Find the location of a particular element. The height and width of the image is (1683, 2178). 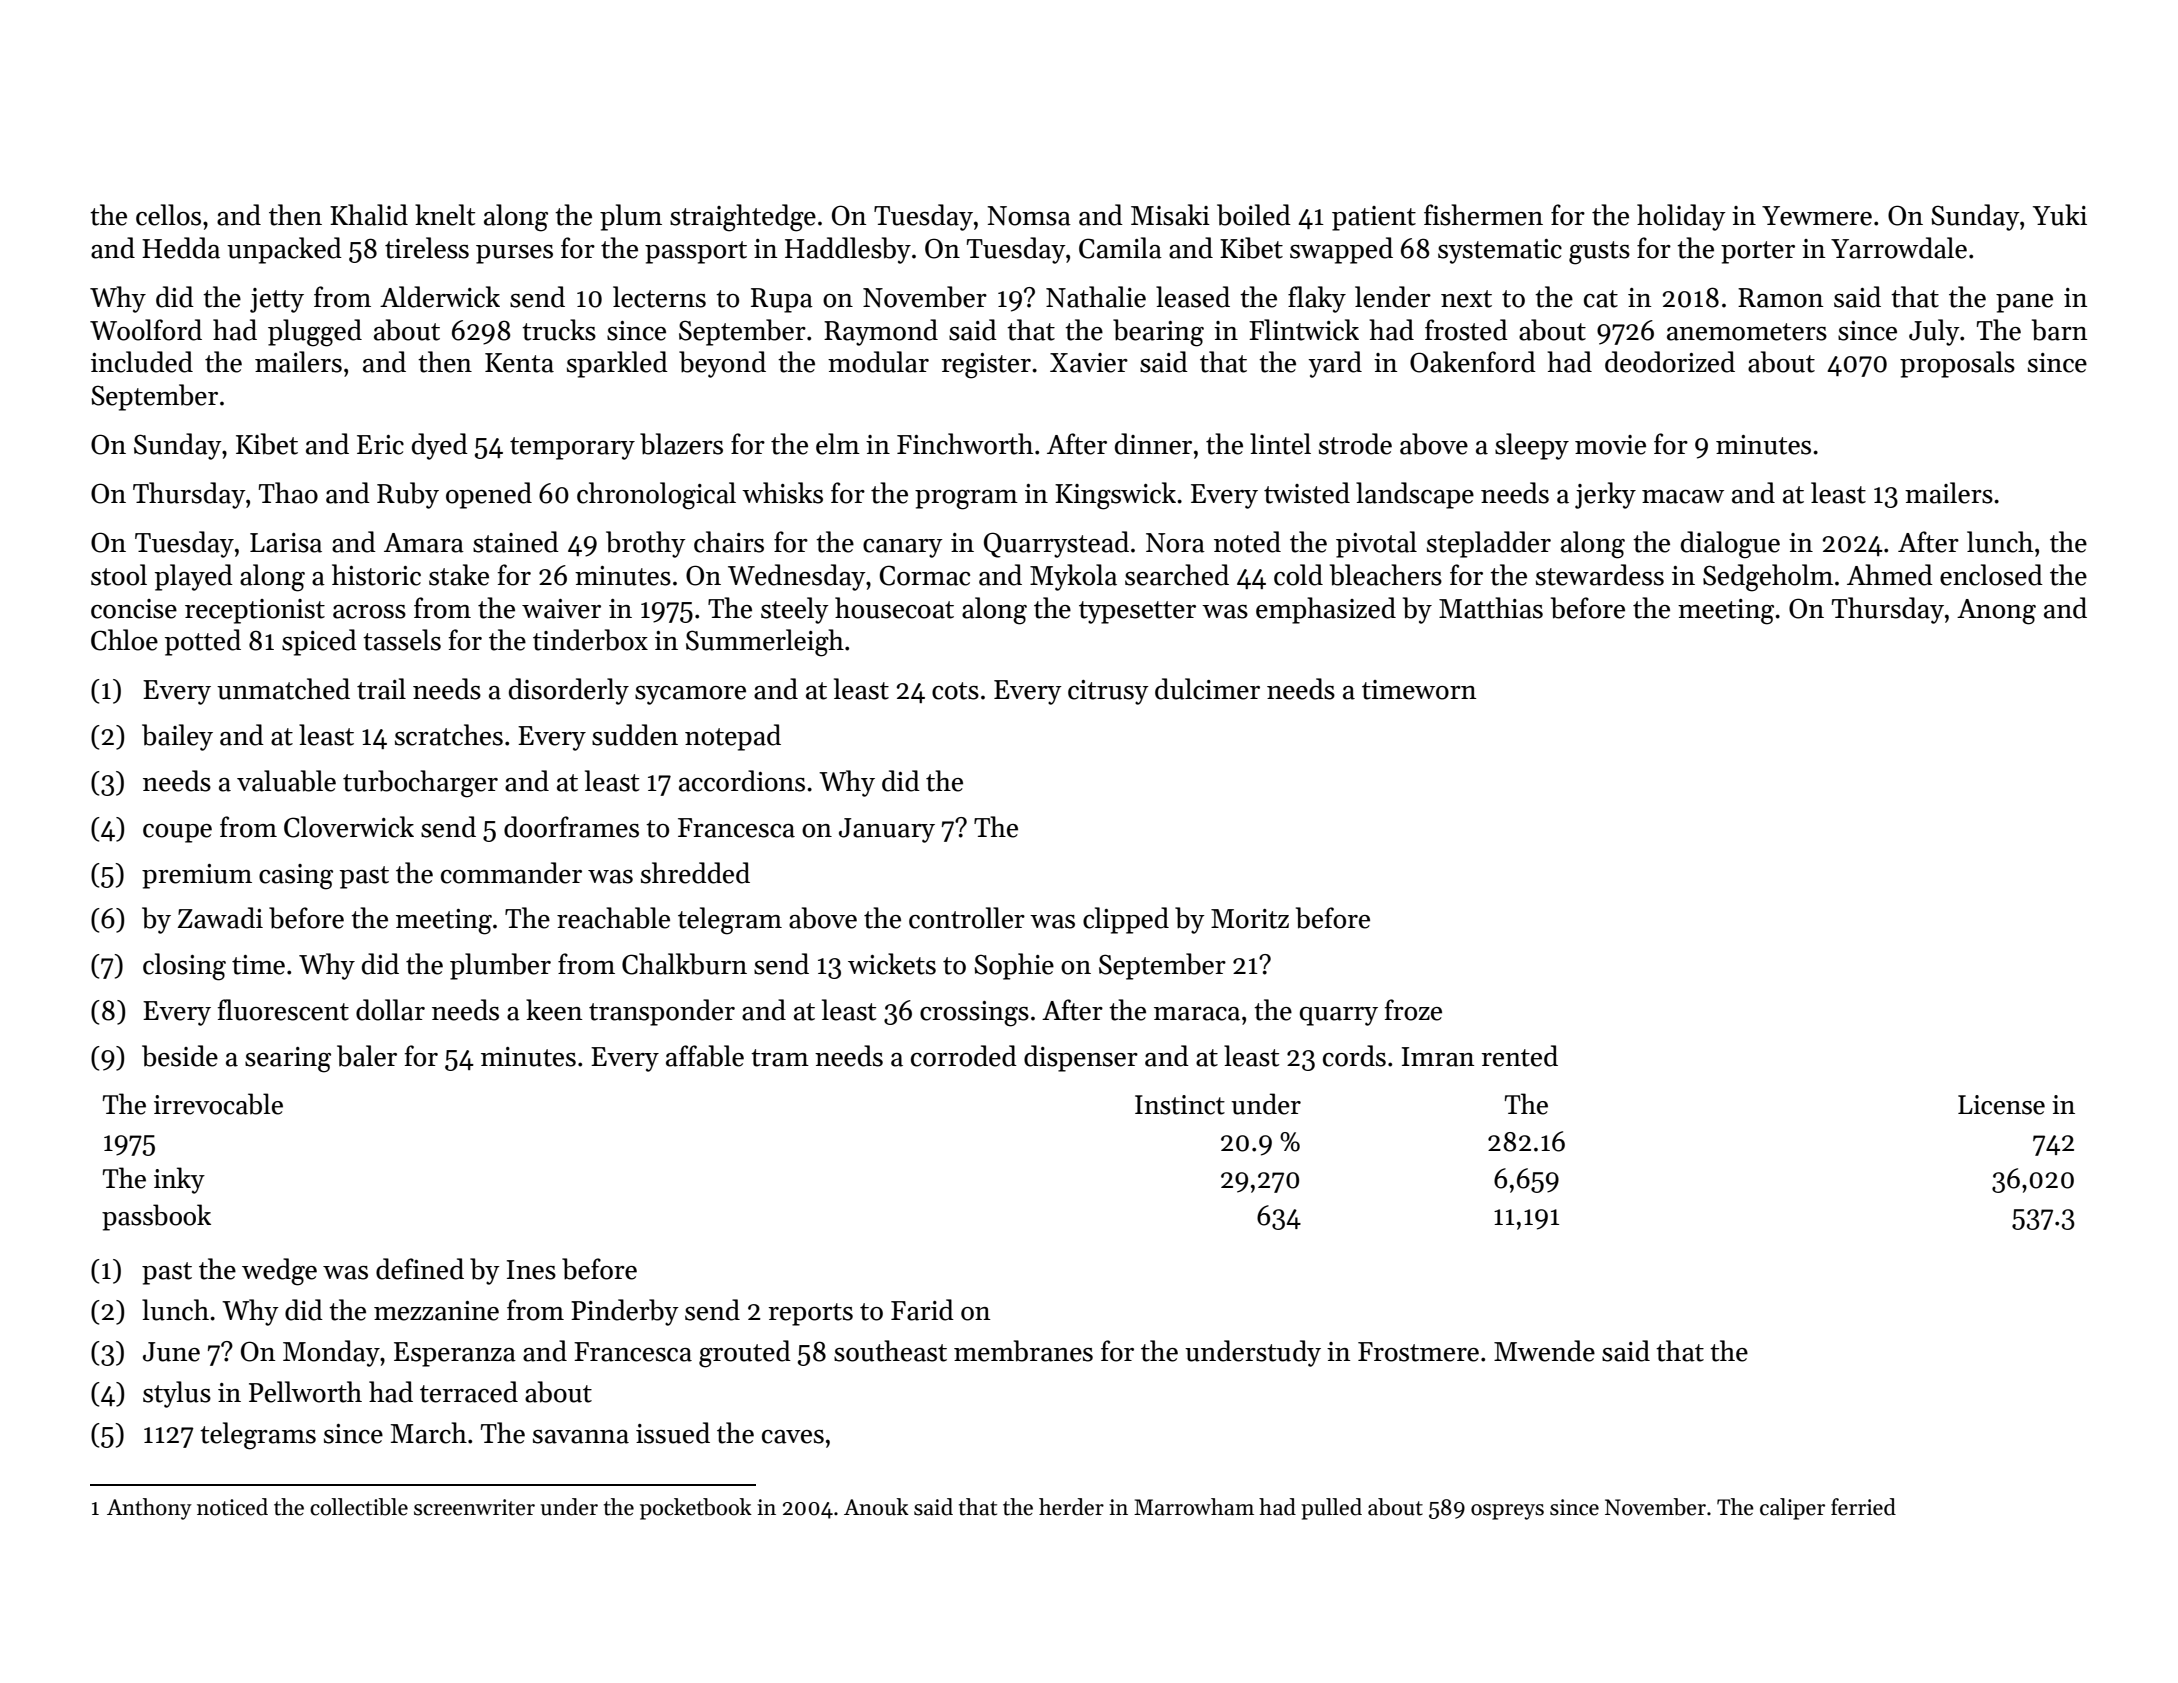

stained is located at coordinates (516, 542).
